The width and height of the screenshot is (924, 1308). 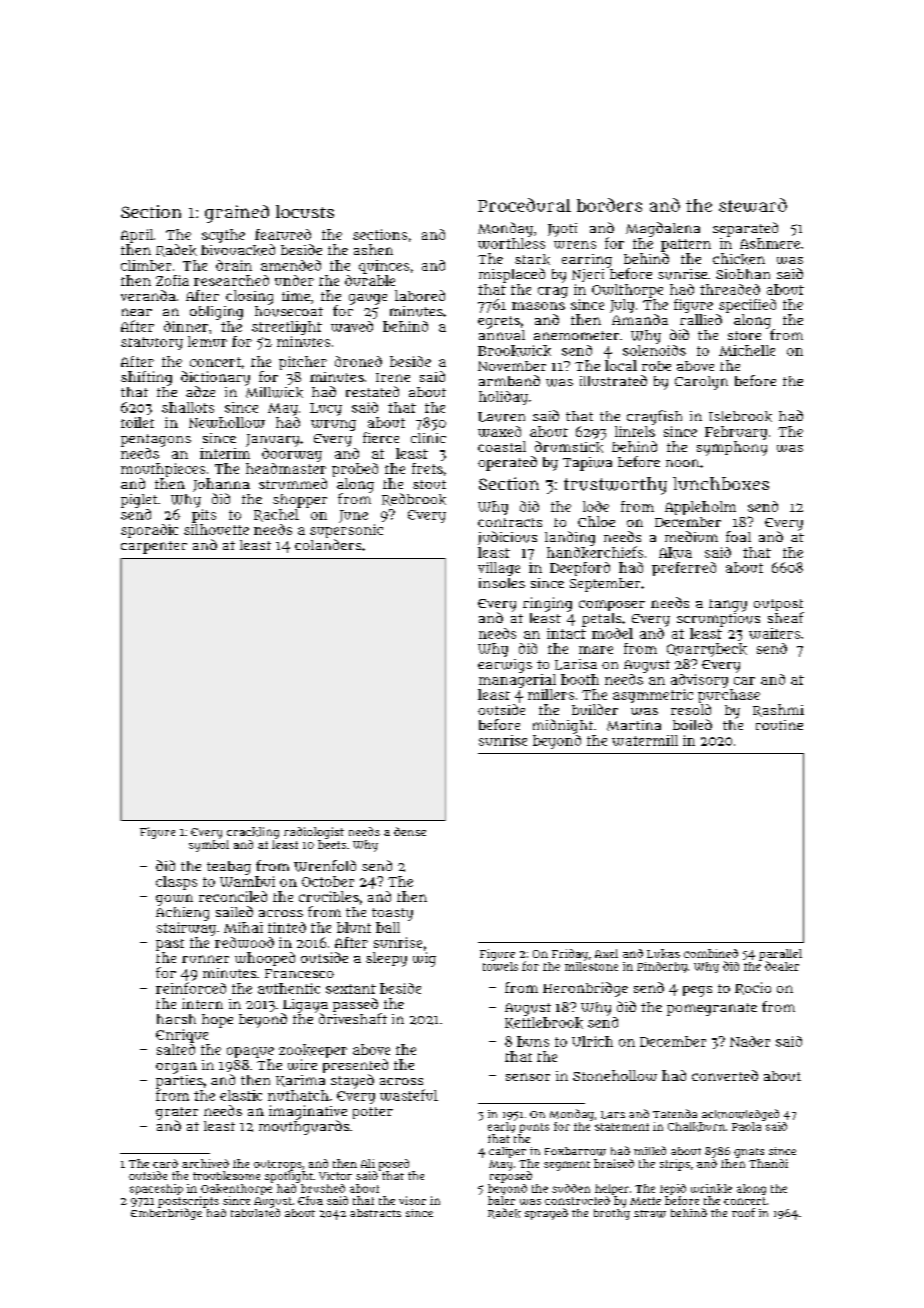 What do you see at coordinates (205, 1163) in the screenshot?
I see `archived` at bounding box center [205, 1163].
